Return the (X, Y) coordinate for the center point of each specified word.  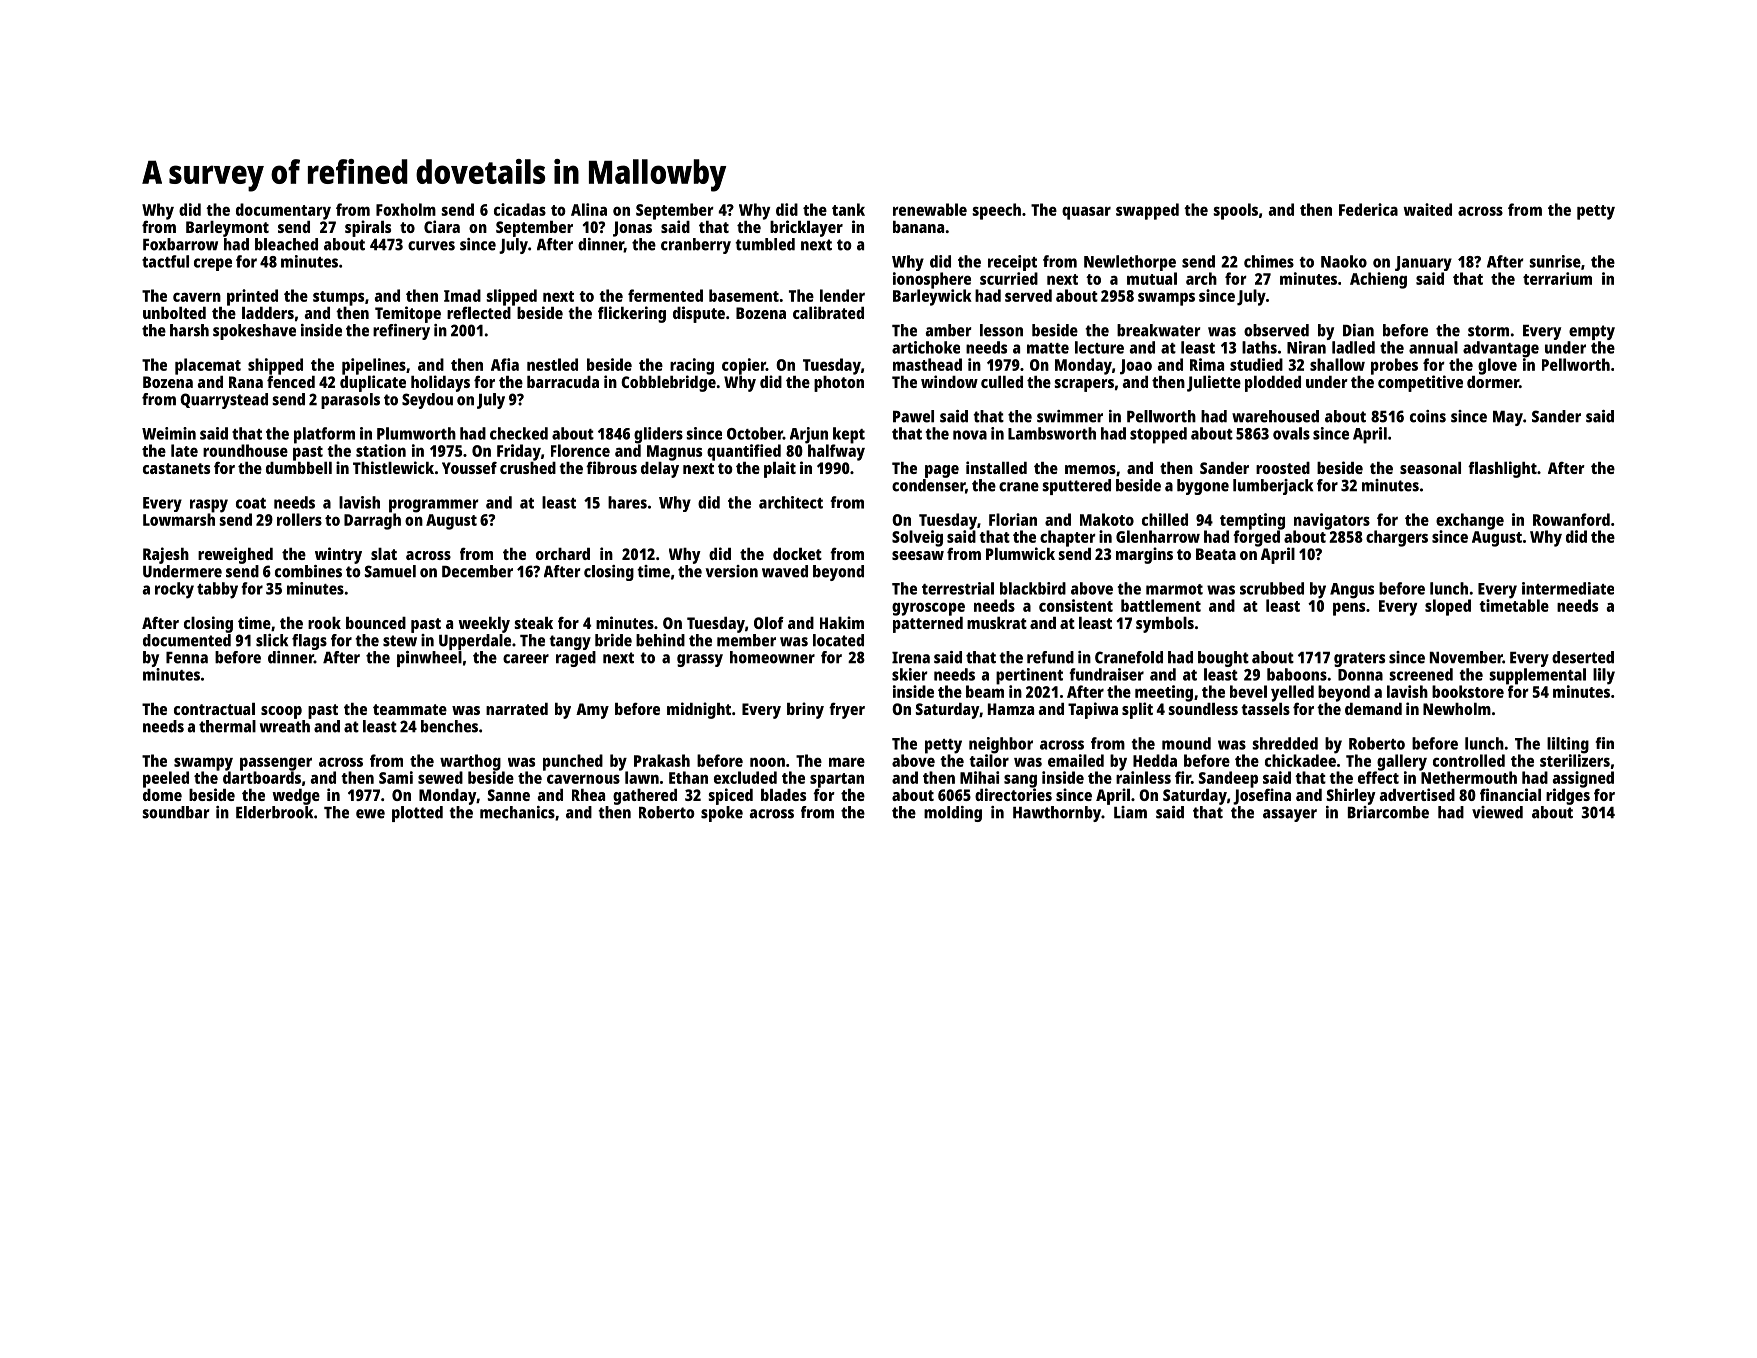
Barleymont (227, 229)
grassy (700, 660)
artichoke (926, 347)
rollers (299, 519)
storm (1488, 331)
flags (309, 642)
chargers (1397, 538)
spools (1235, 211)
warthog (470, 762)
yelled (1292, 693)
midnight (699, 710)
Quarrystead (224, 401)
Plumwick (1020, 553)
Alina (589, 209)
